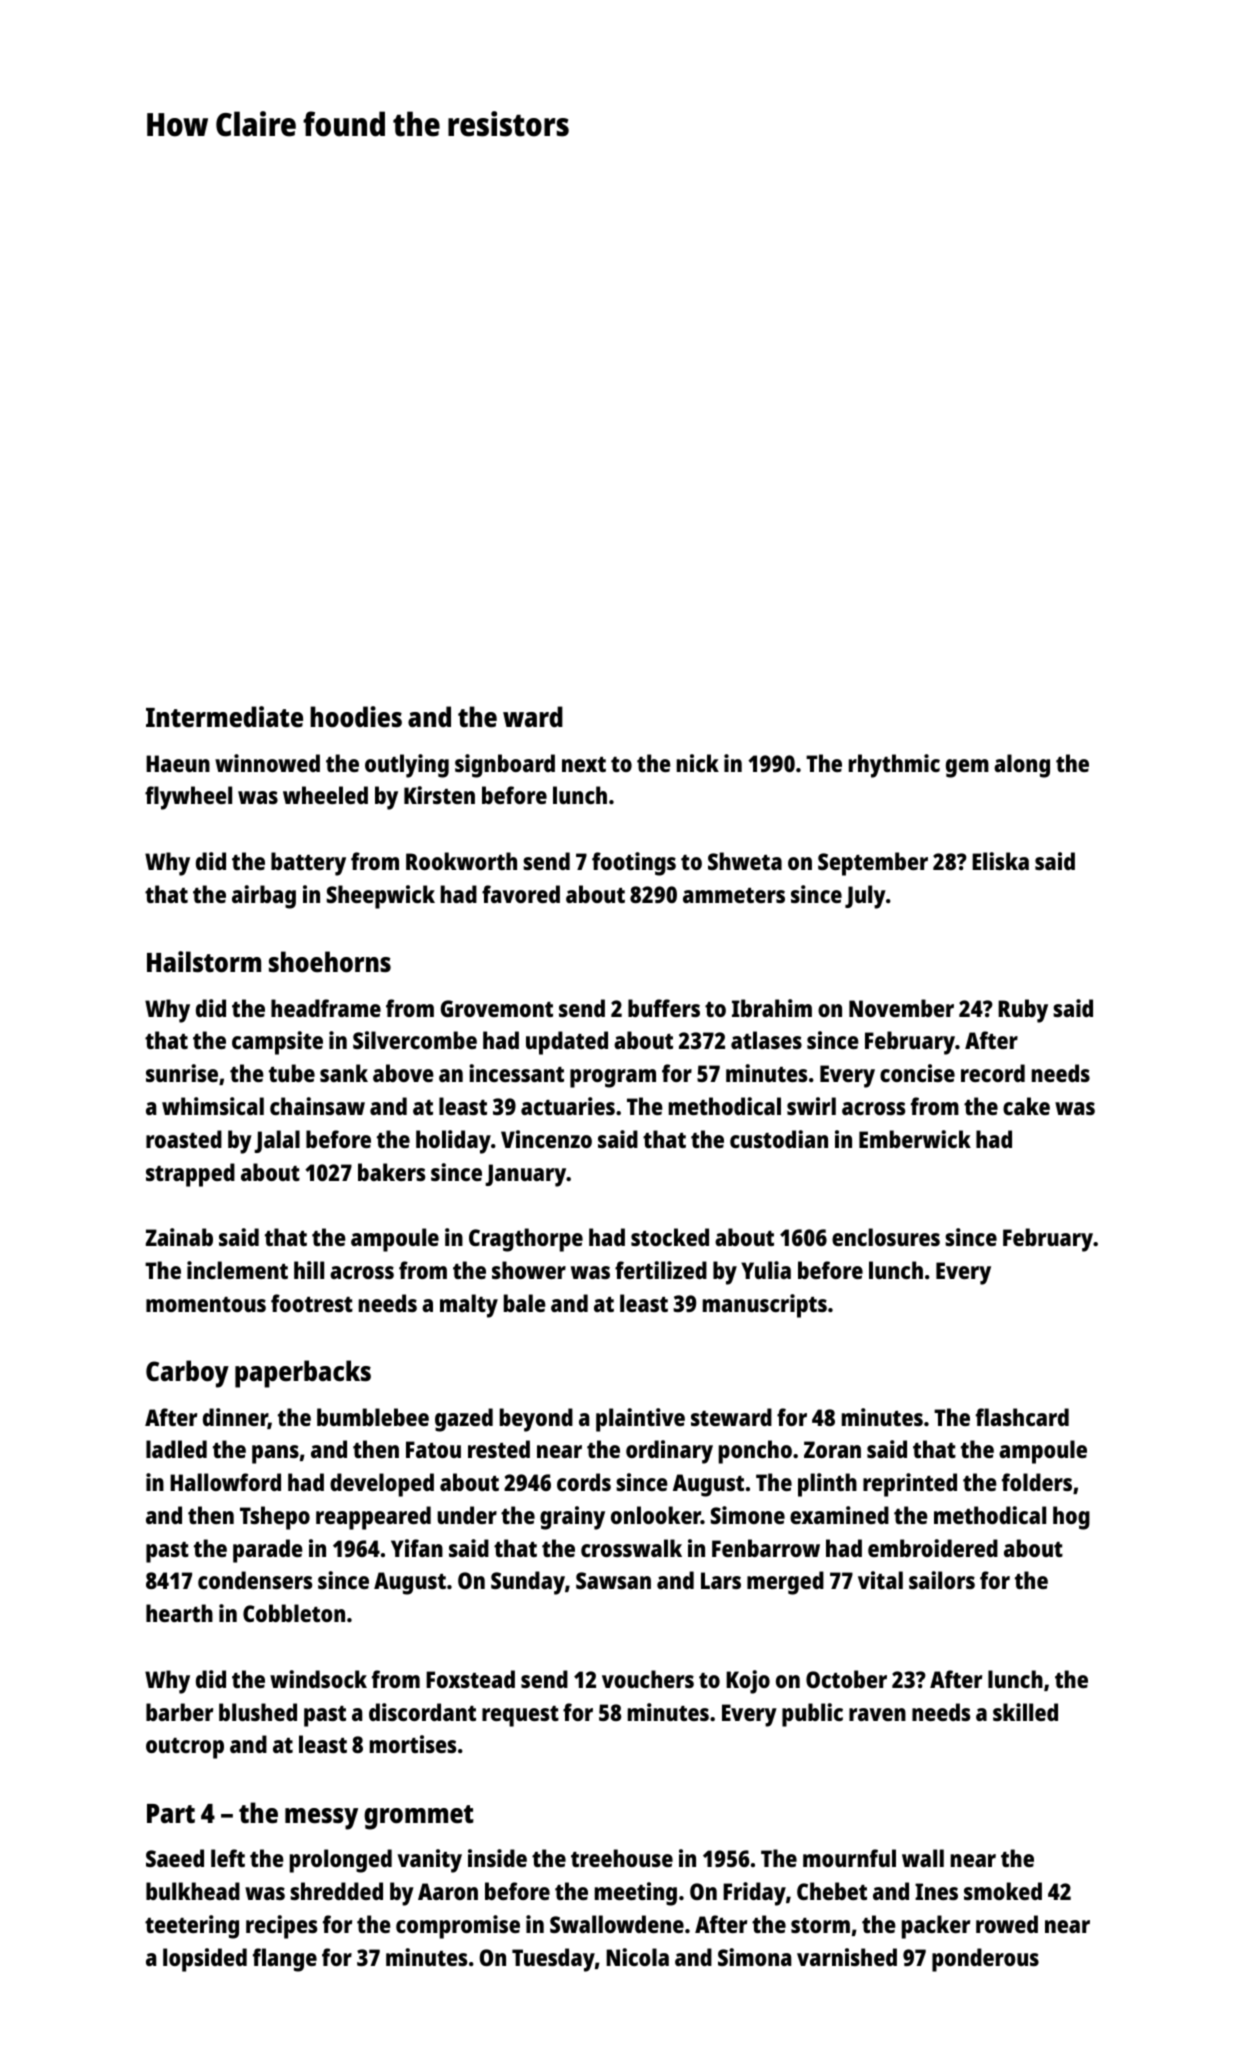 This screenshot has width=1247, height=2054. I want to click on November, so click(901, 1008).
